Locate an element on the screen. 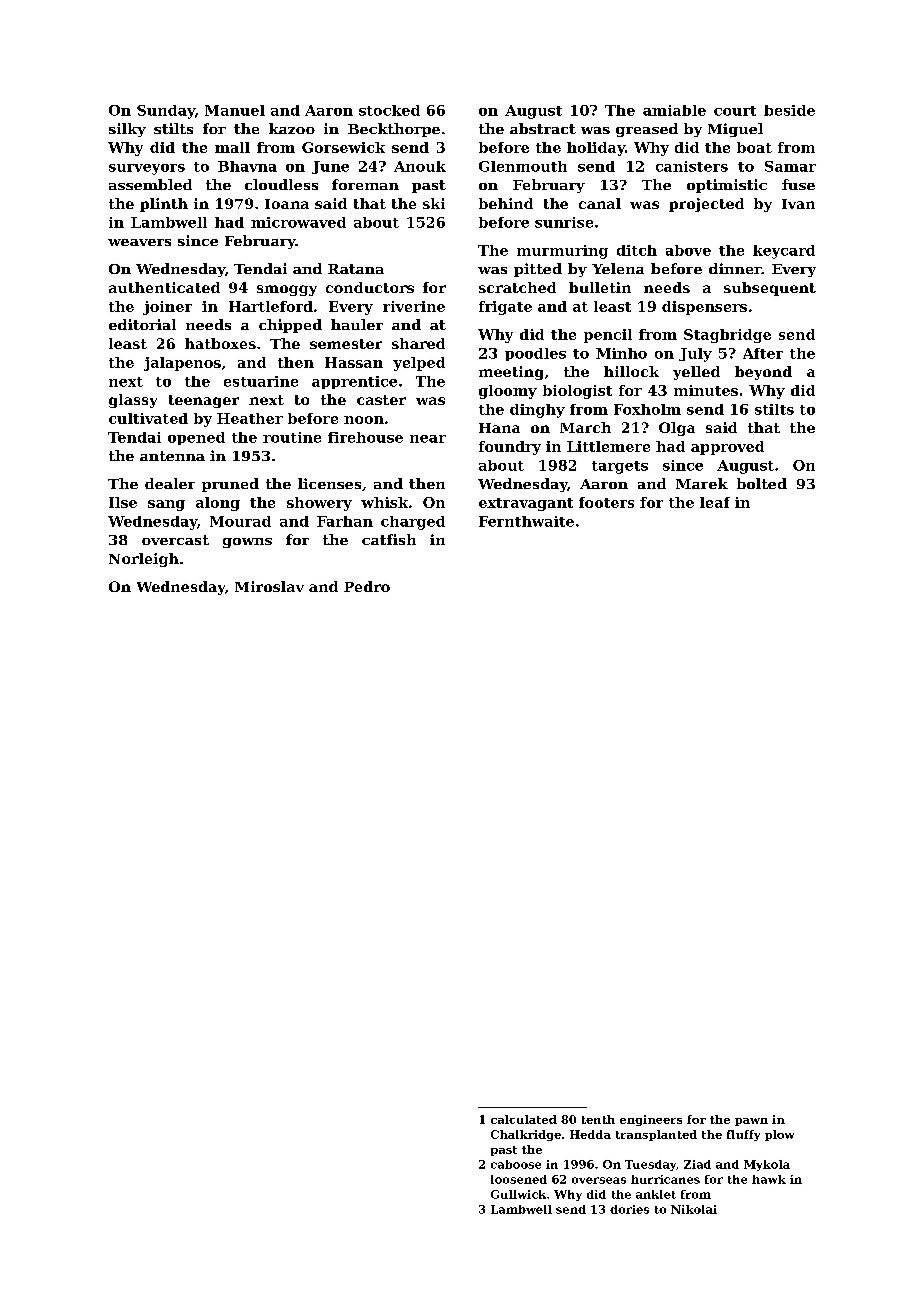  pawn is located at coordinates (751, 1122).
